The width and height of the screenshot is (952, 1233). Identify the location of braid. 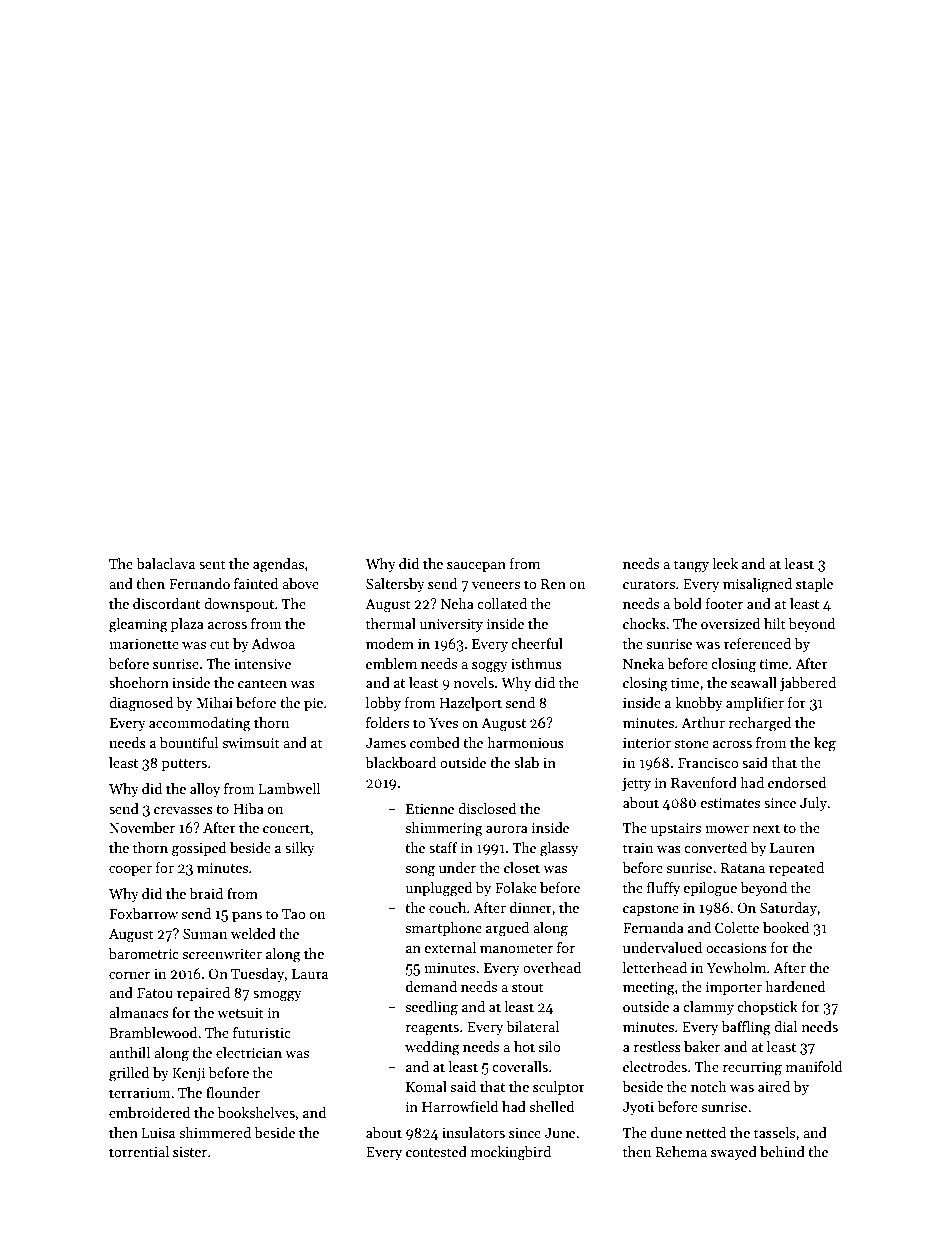
(206, 893).
